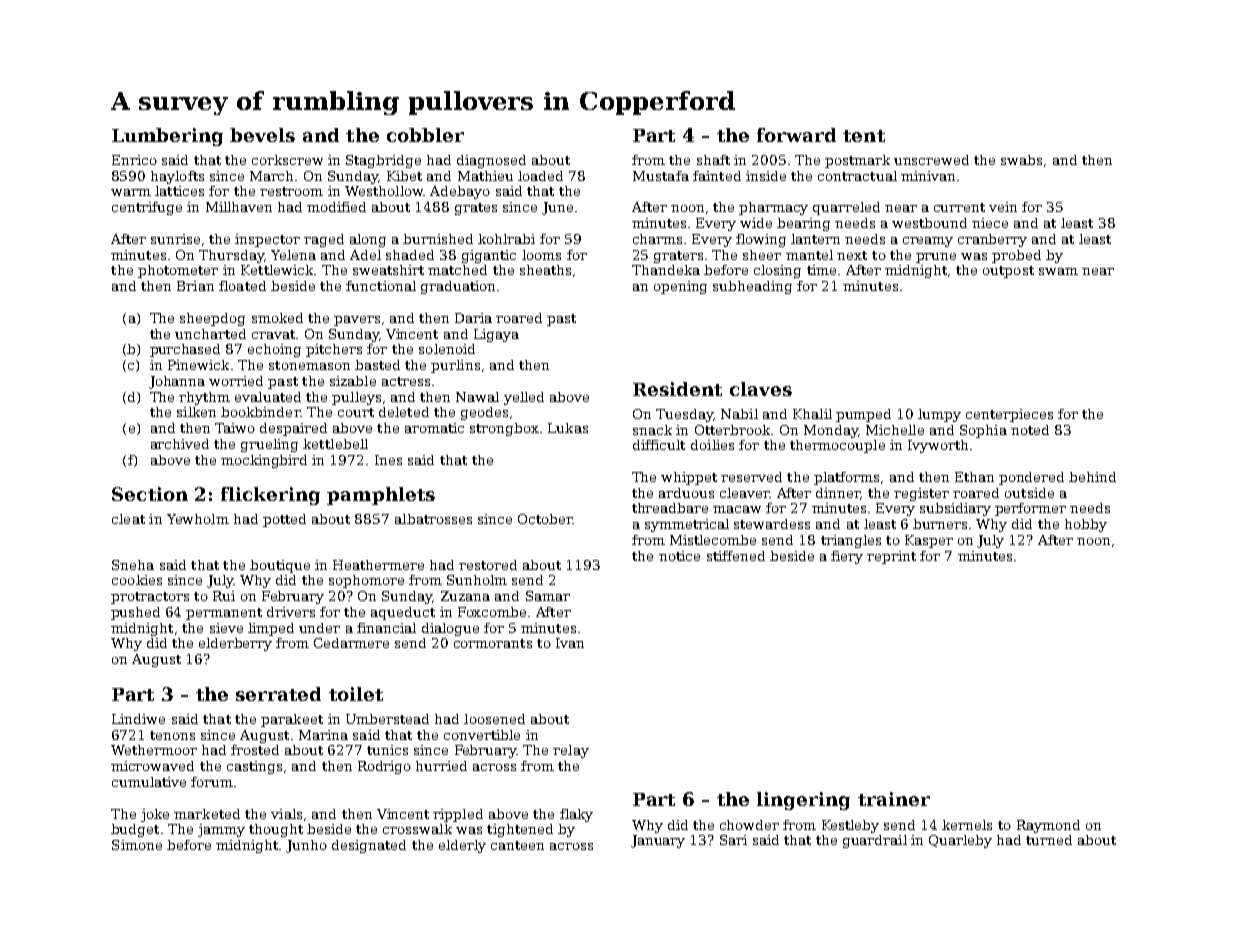 The image size is (1233, 952). Describe the element at coordinates (292, 720) in the screenshot. I see `parakeet` at that location.
